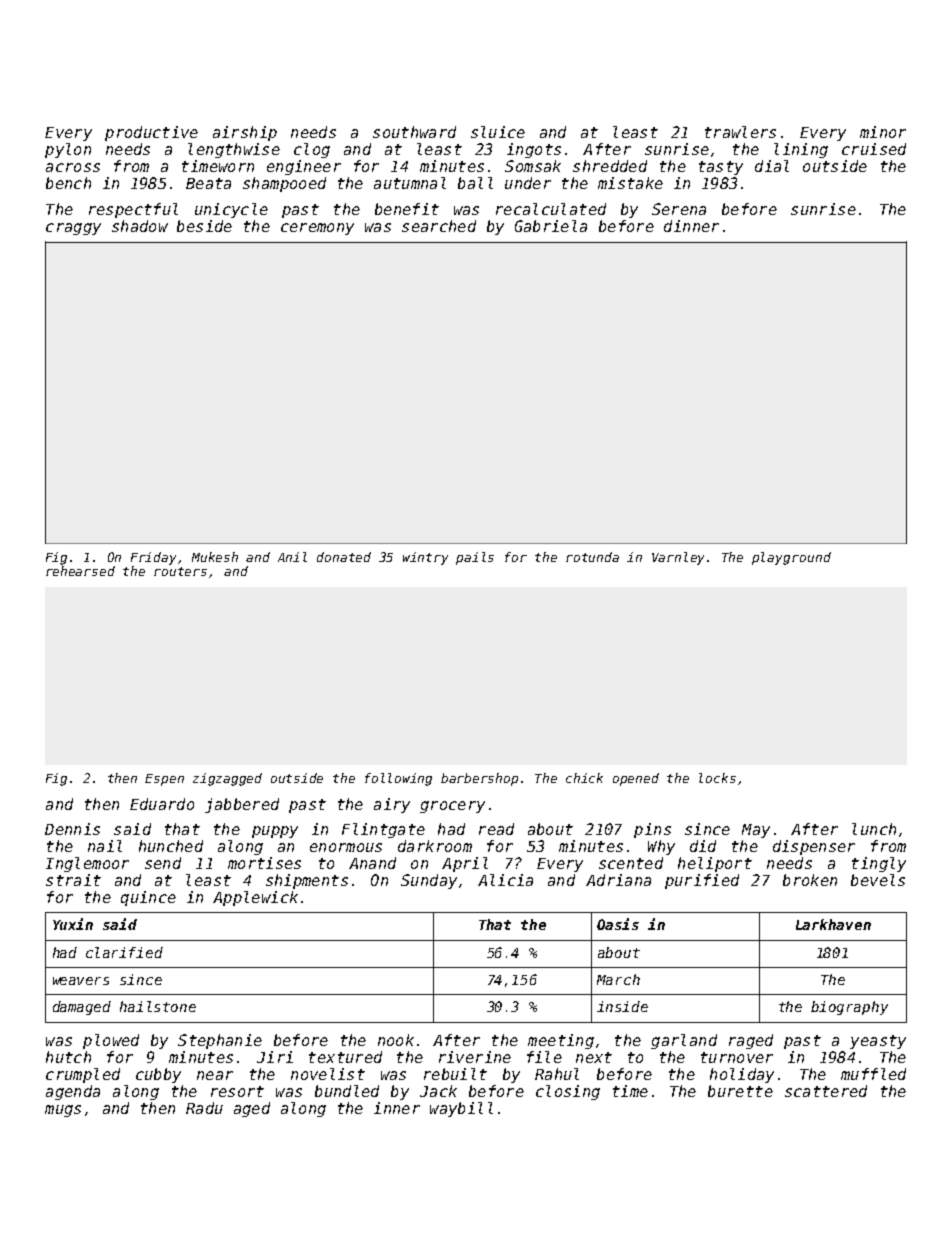 The height and width of the document is (1233, 952). Describe the element at coordinates (328, 1074) in the document. I see `novelist` at that location.
